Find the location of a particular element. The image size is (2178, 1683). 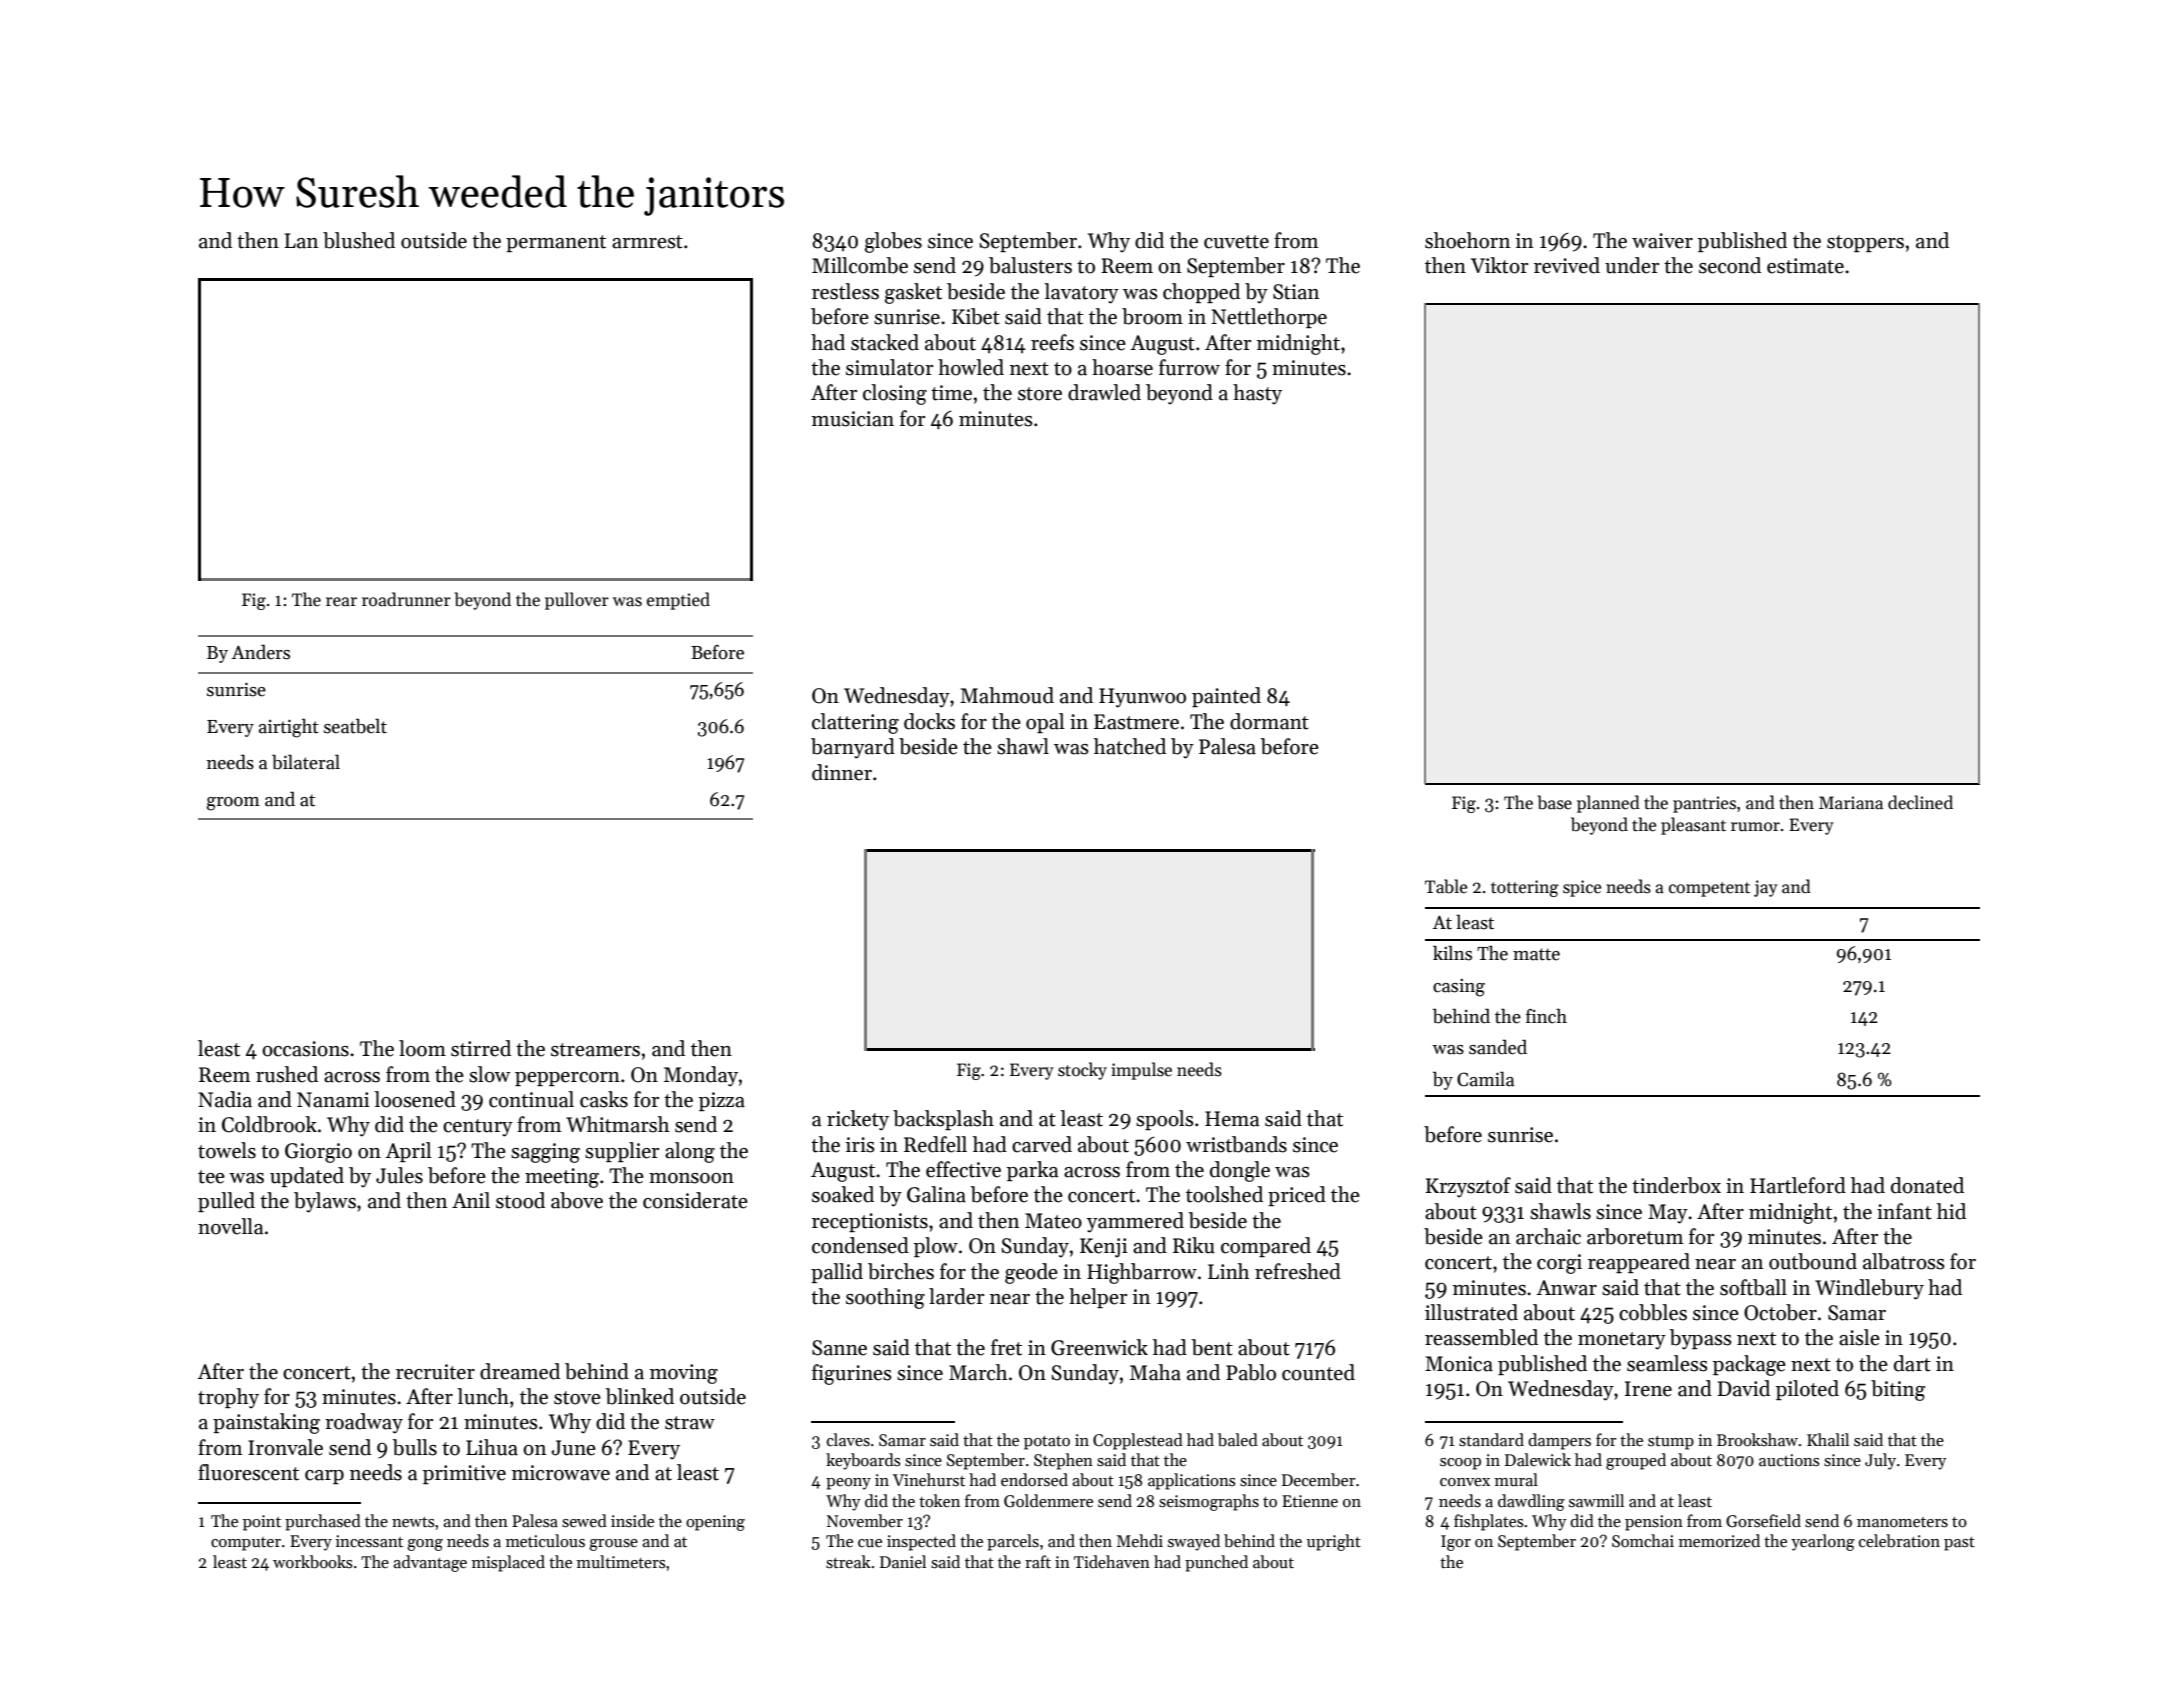

grouse is located at coordinates (613, 1545).
